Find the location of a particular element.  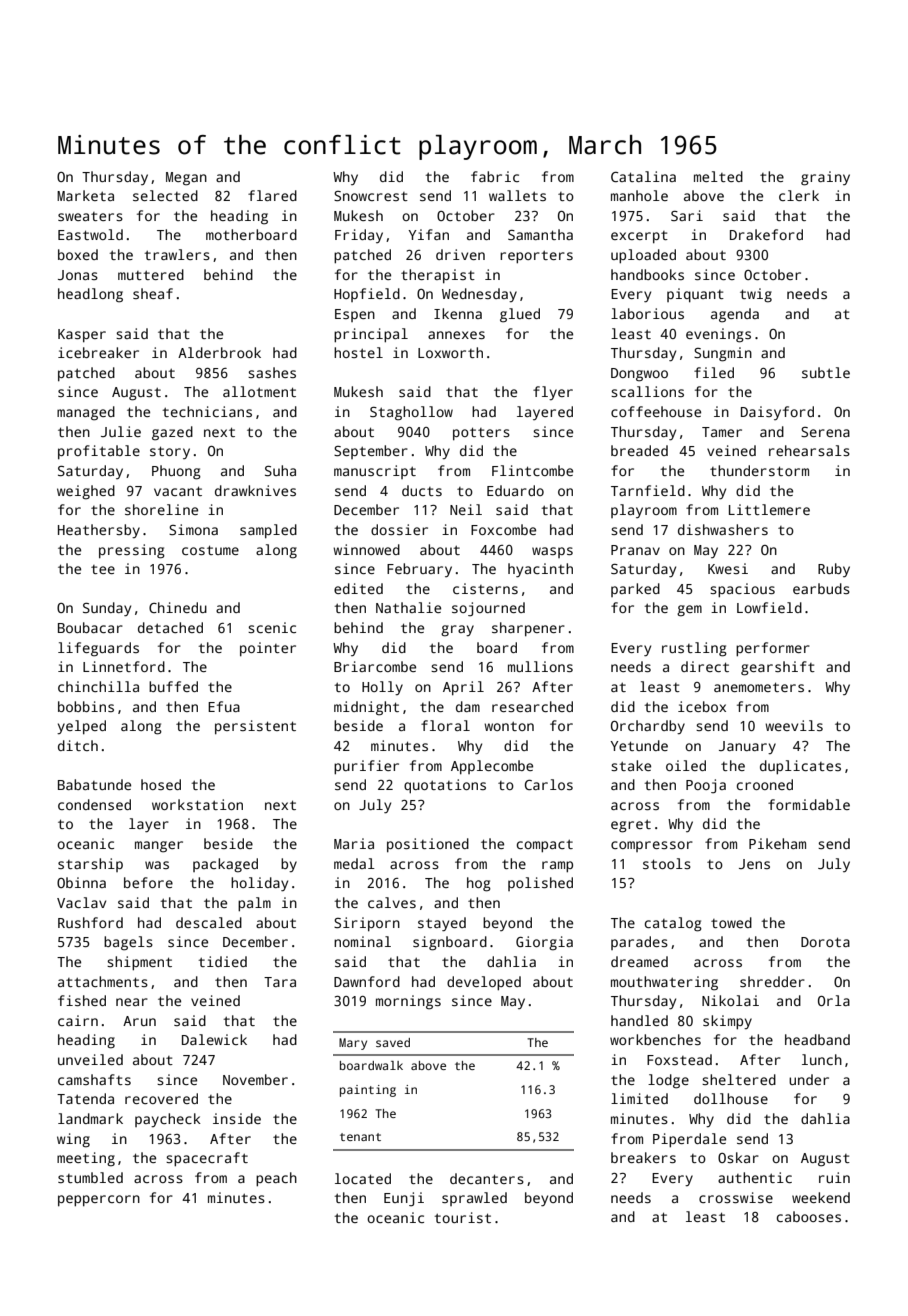

Piperdale is located at coordinates (689, 1140).
